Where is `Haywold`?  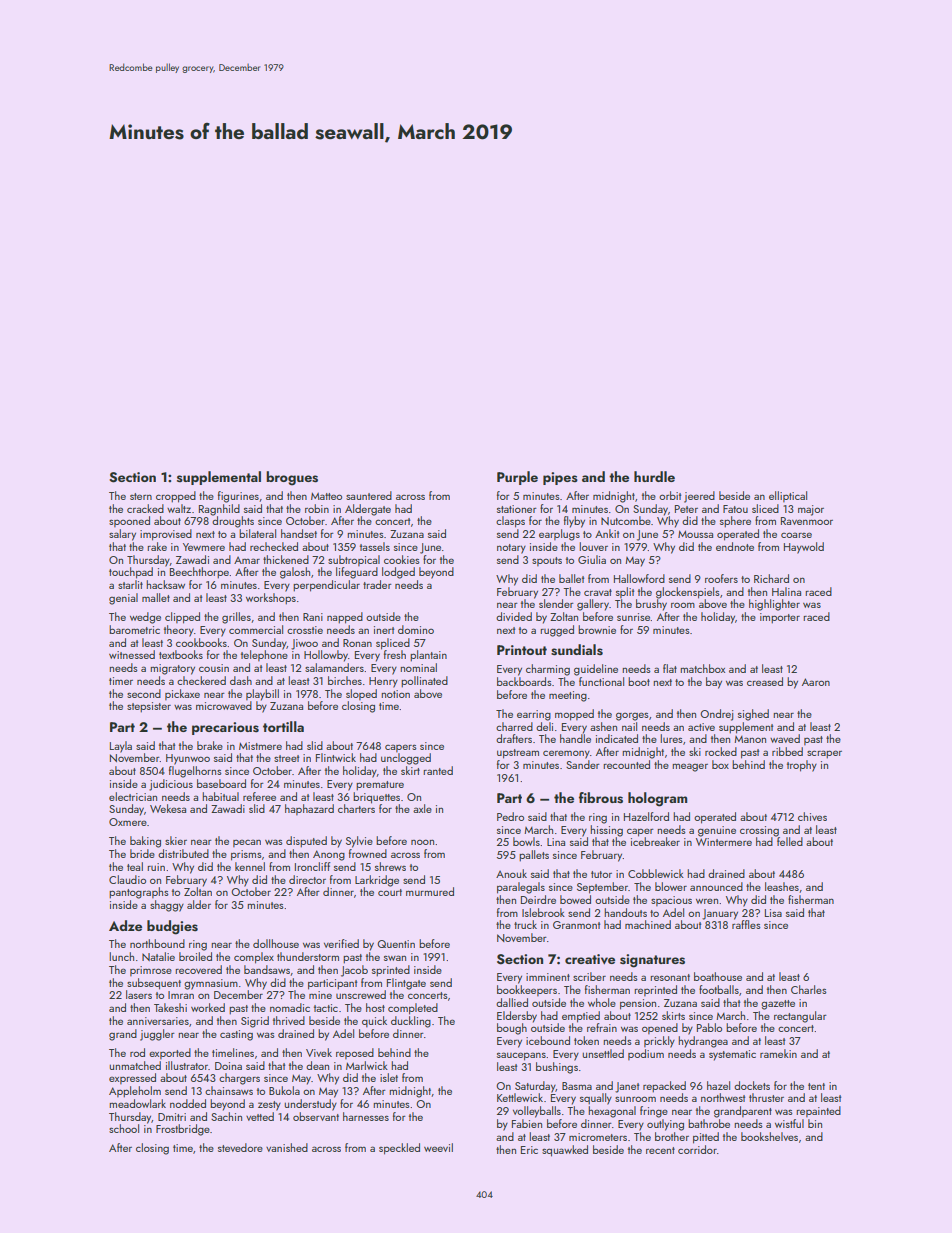
Haywold is located at coordinates (804, 548).
